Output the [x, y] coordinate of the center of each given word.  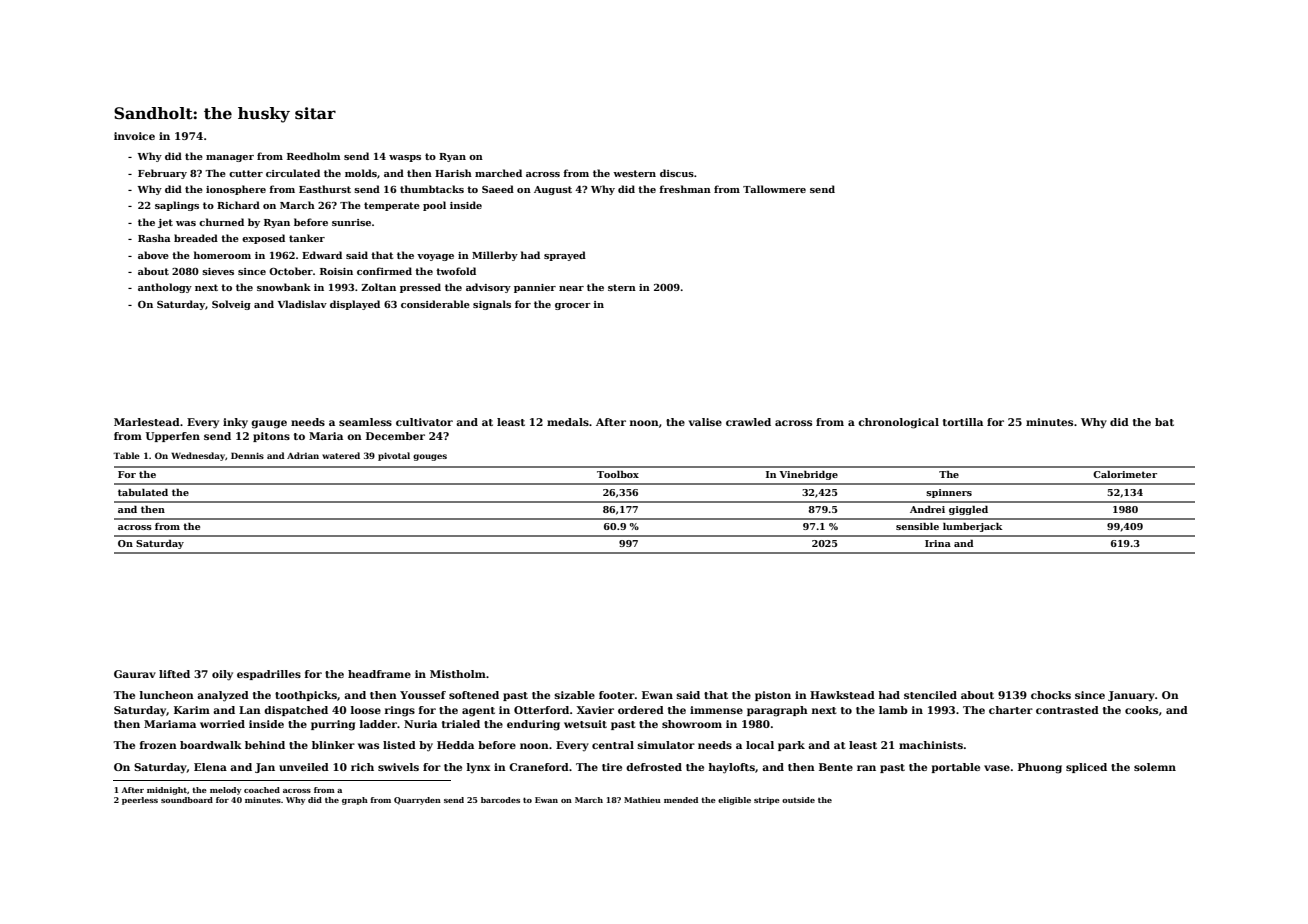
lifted [174, 674]
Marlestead [147, 422]
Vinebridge [808, 475]
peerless [140, 801]
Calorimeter [1125, 474]
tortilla [963, 422]
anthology [165, 288]
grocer [573, 306]
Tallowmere [774, 189]
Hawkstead [842, 695]
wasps [405, 158]
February [162, 174]
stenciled [930, 695]
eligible [734, 801]
